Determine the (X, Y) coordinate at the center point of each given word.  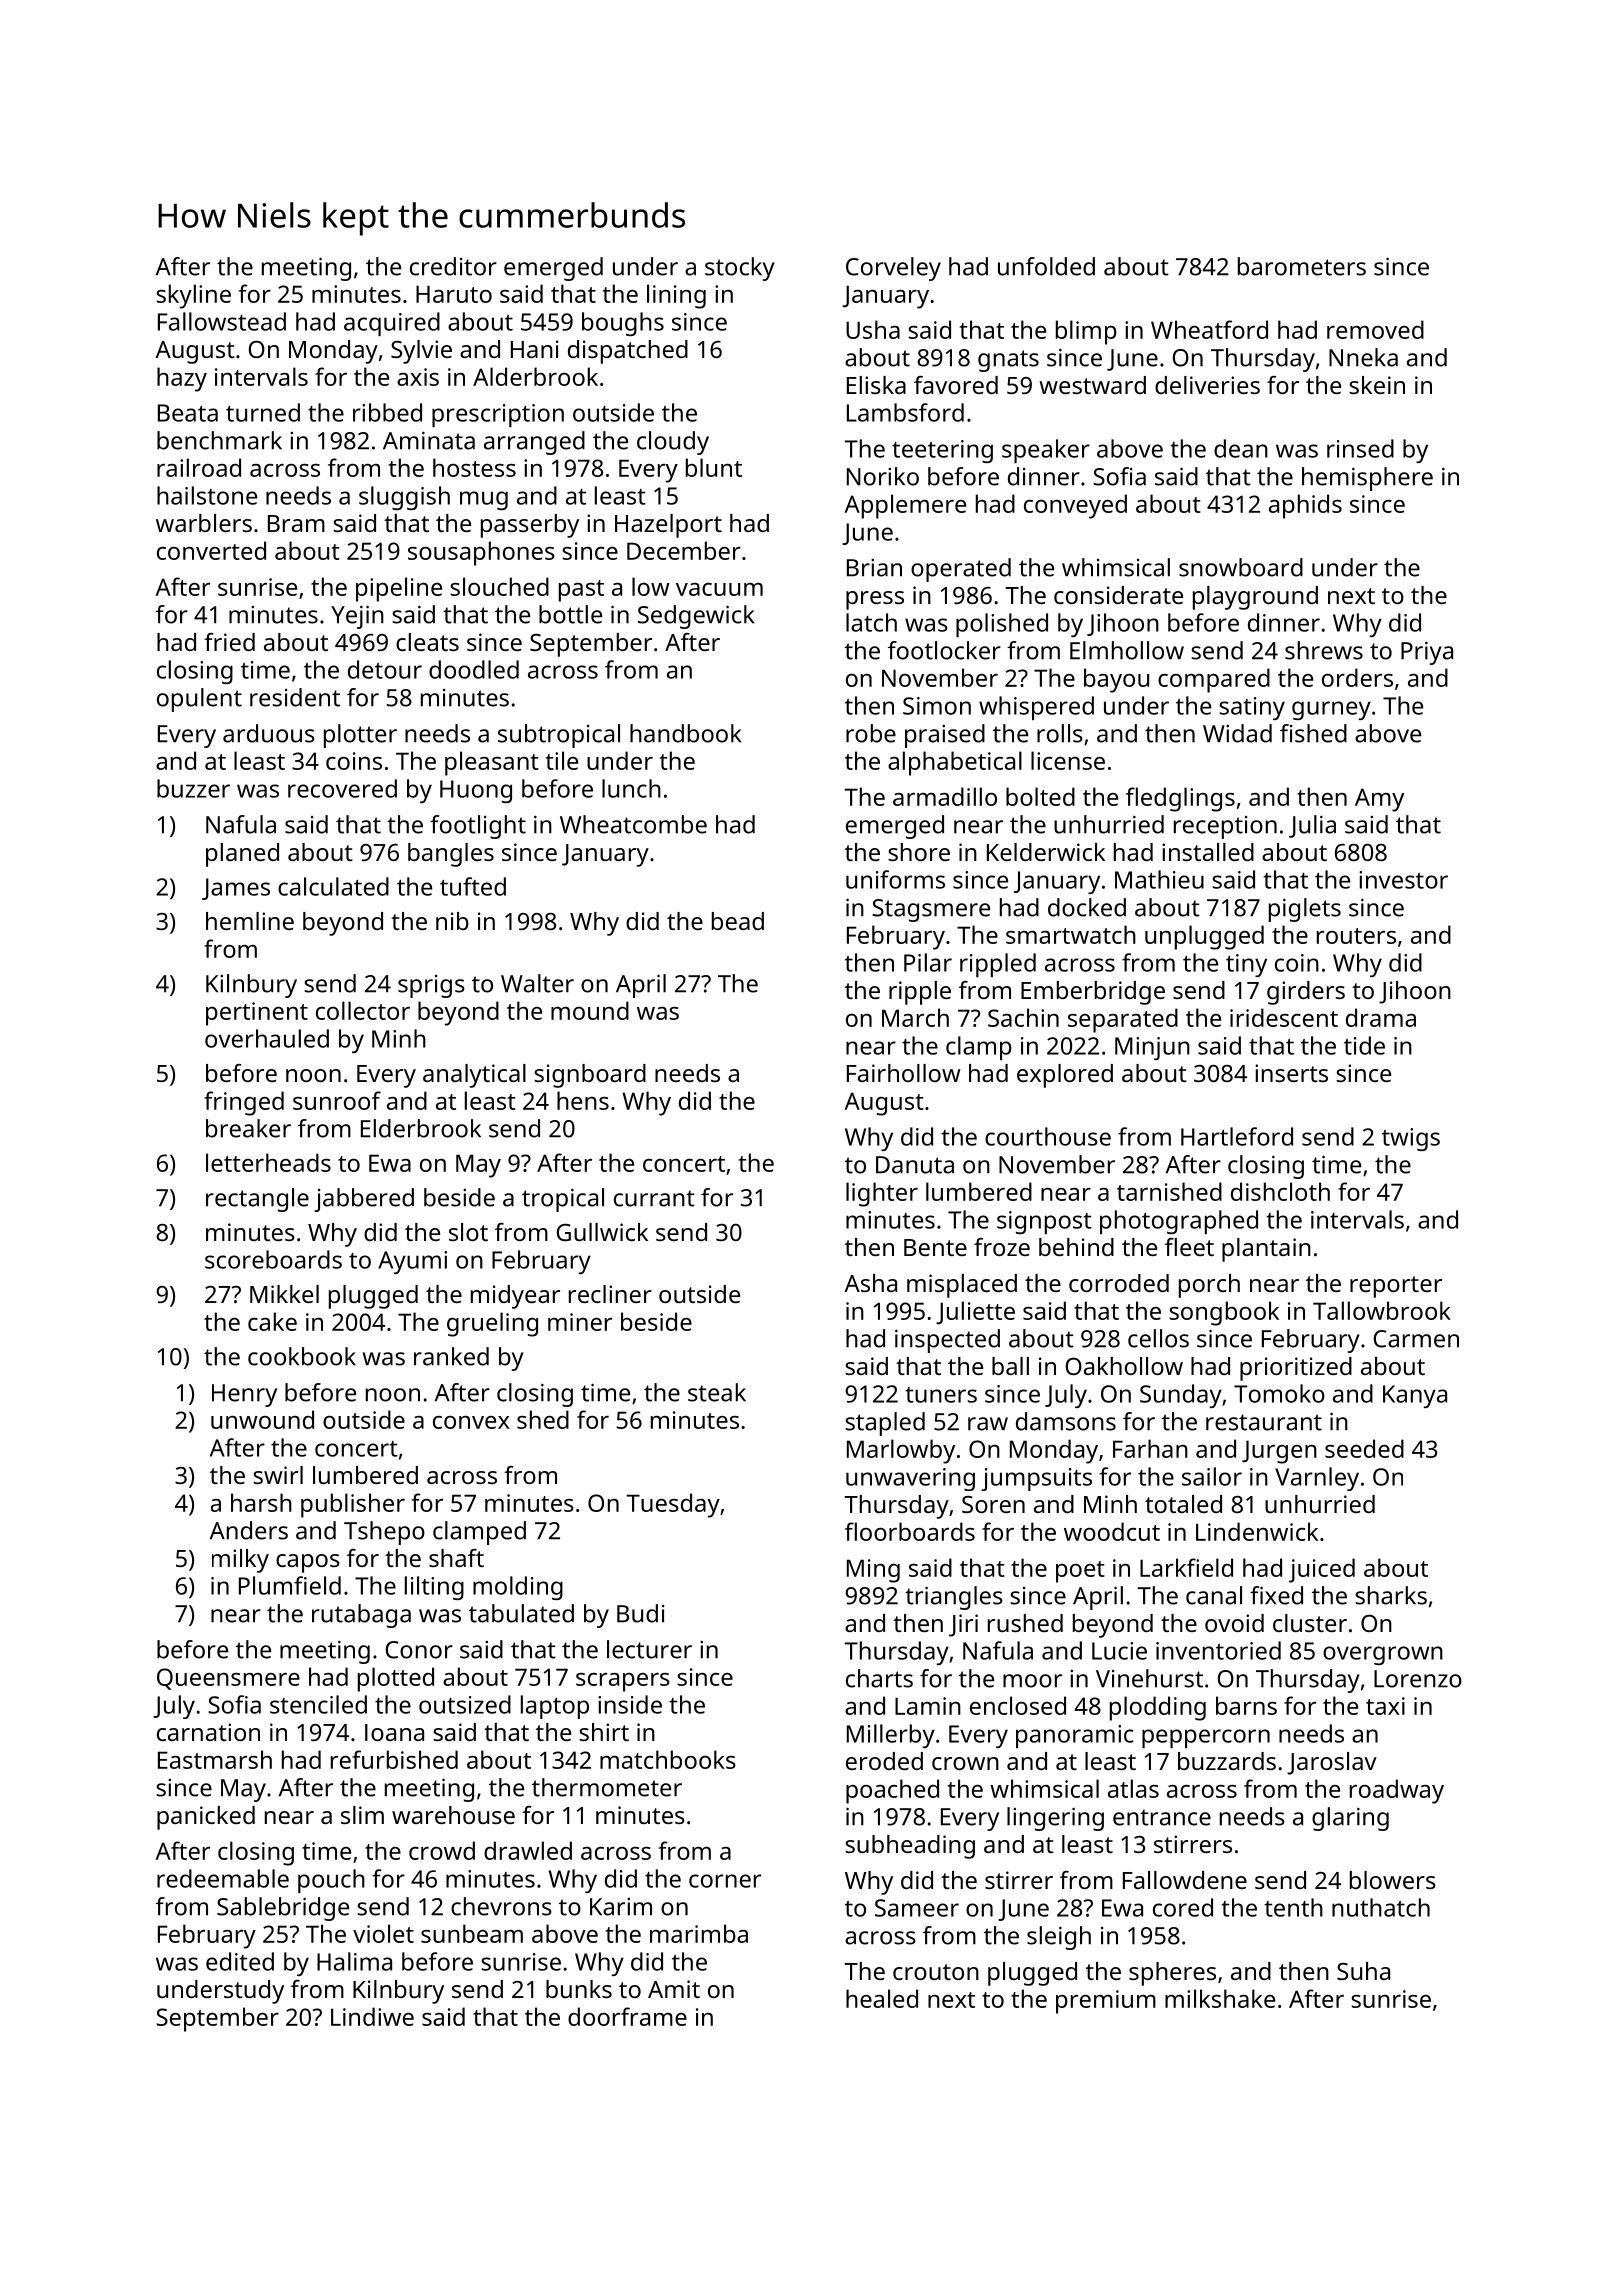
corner (725, 1881)
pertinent (257, 1014)
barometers (1302, 266)
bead (738, 921)
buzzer (193, 788)
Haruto (454, 294)
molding (518, 1588)
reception (1225, 827)
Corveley (893, 269)
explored (1065, 1076)
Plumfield (290, 1585)
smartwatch (1071, 934)
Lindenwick (1257, 1531)
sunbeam (472, 1933)
